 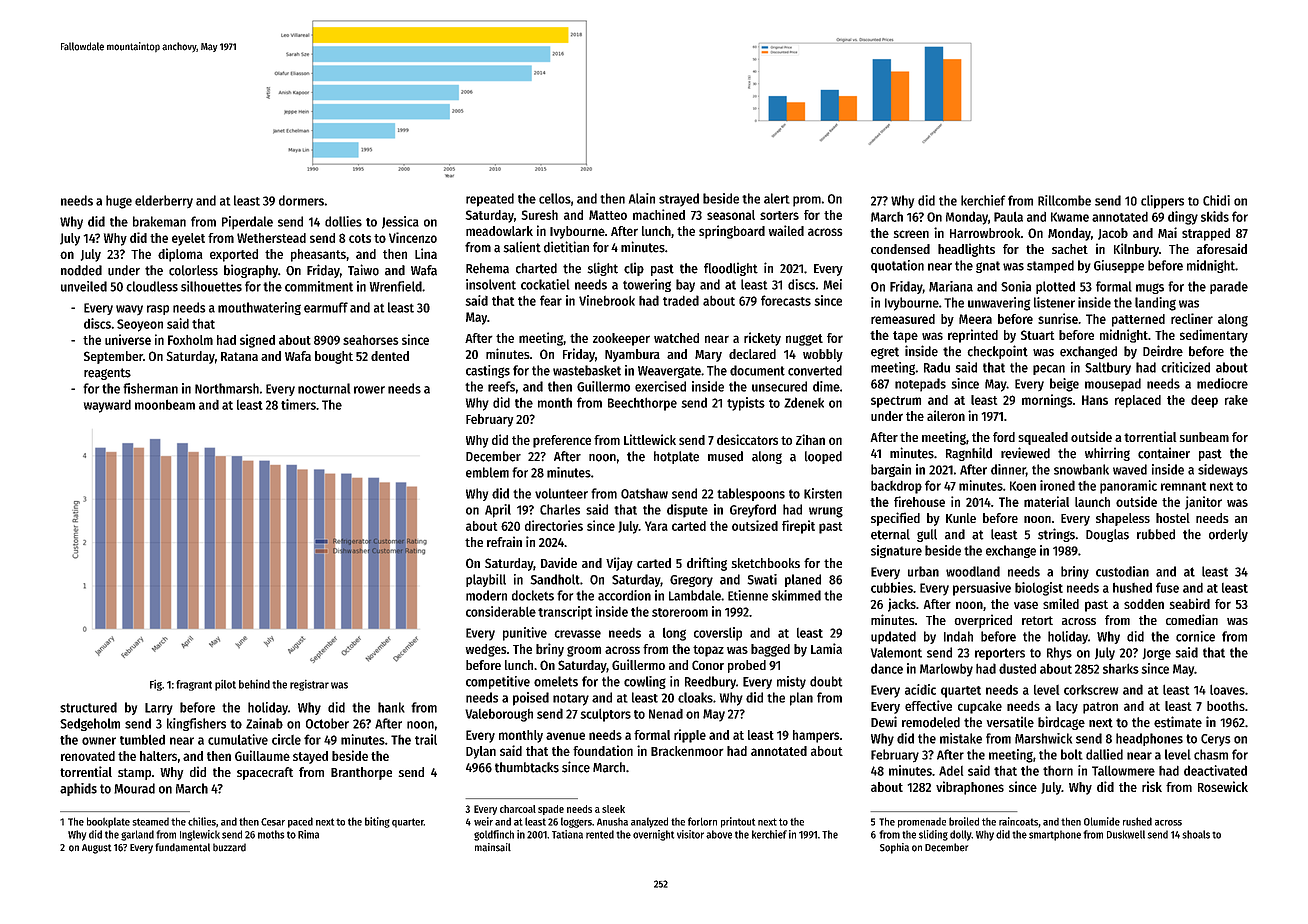 What do you see at coordinates (298, 404) in the document?
I see `timers` at bounding box center [298, 404].
